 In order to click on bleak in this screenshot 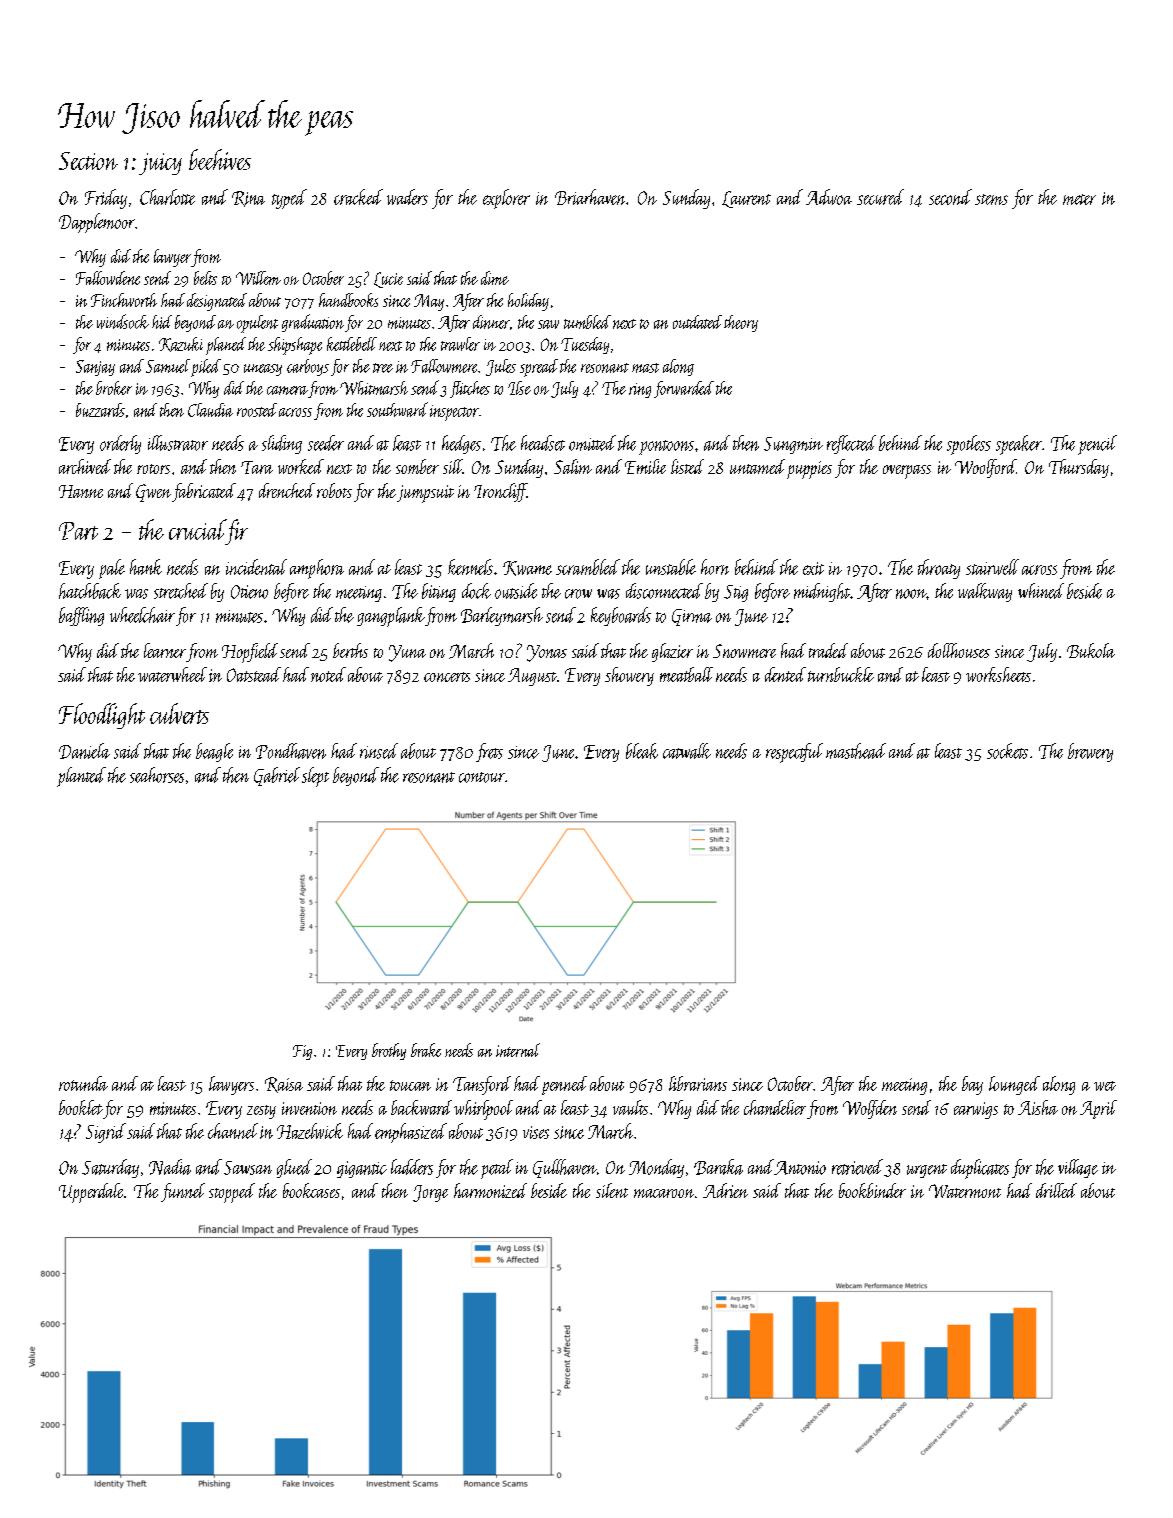, I will do `click(642, 751)`.
